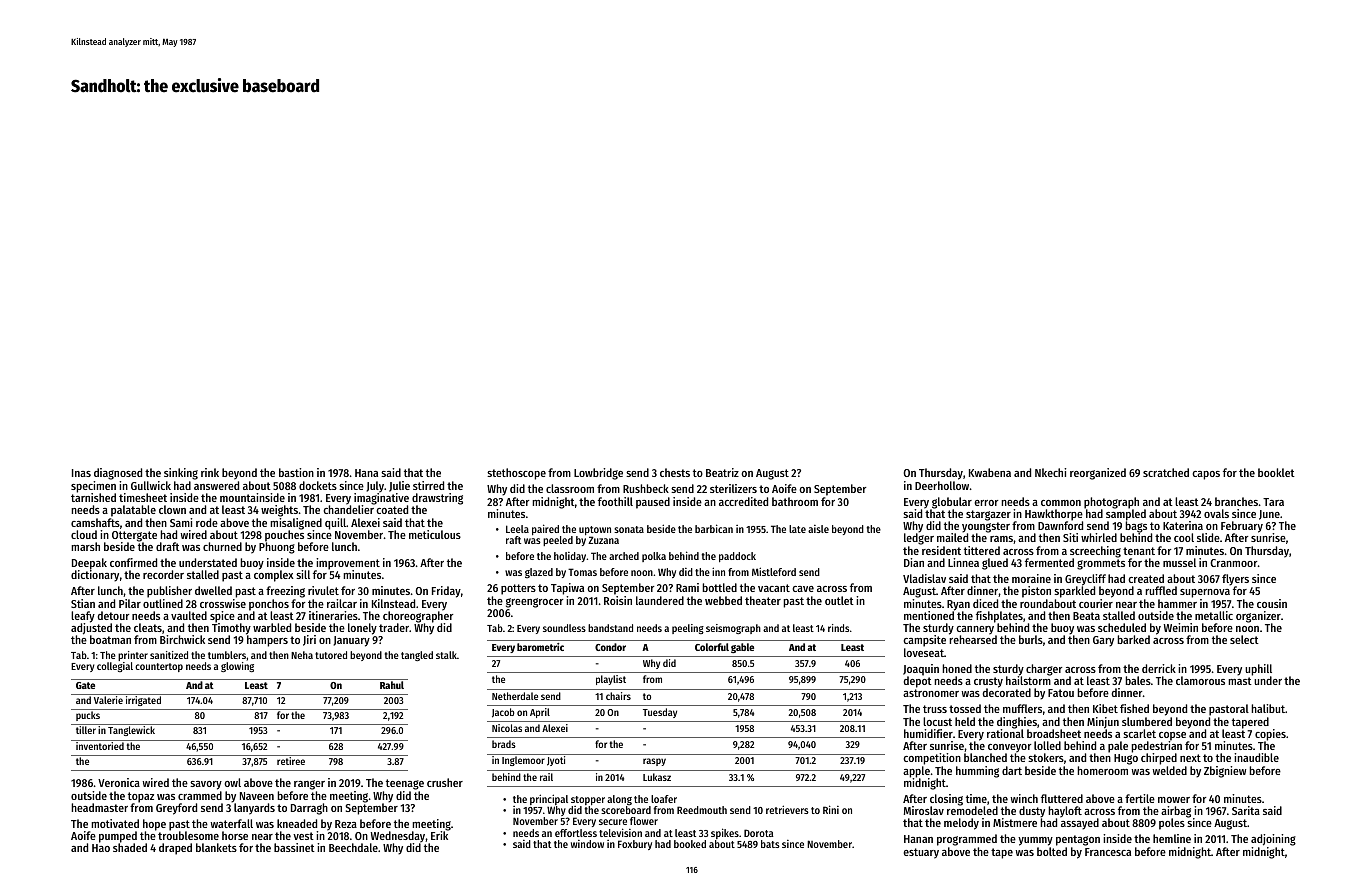  I want to click on Kwabena, so click(990, 472).
